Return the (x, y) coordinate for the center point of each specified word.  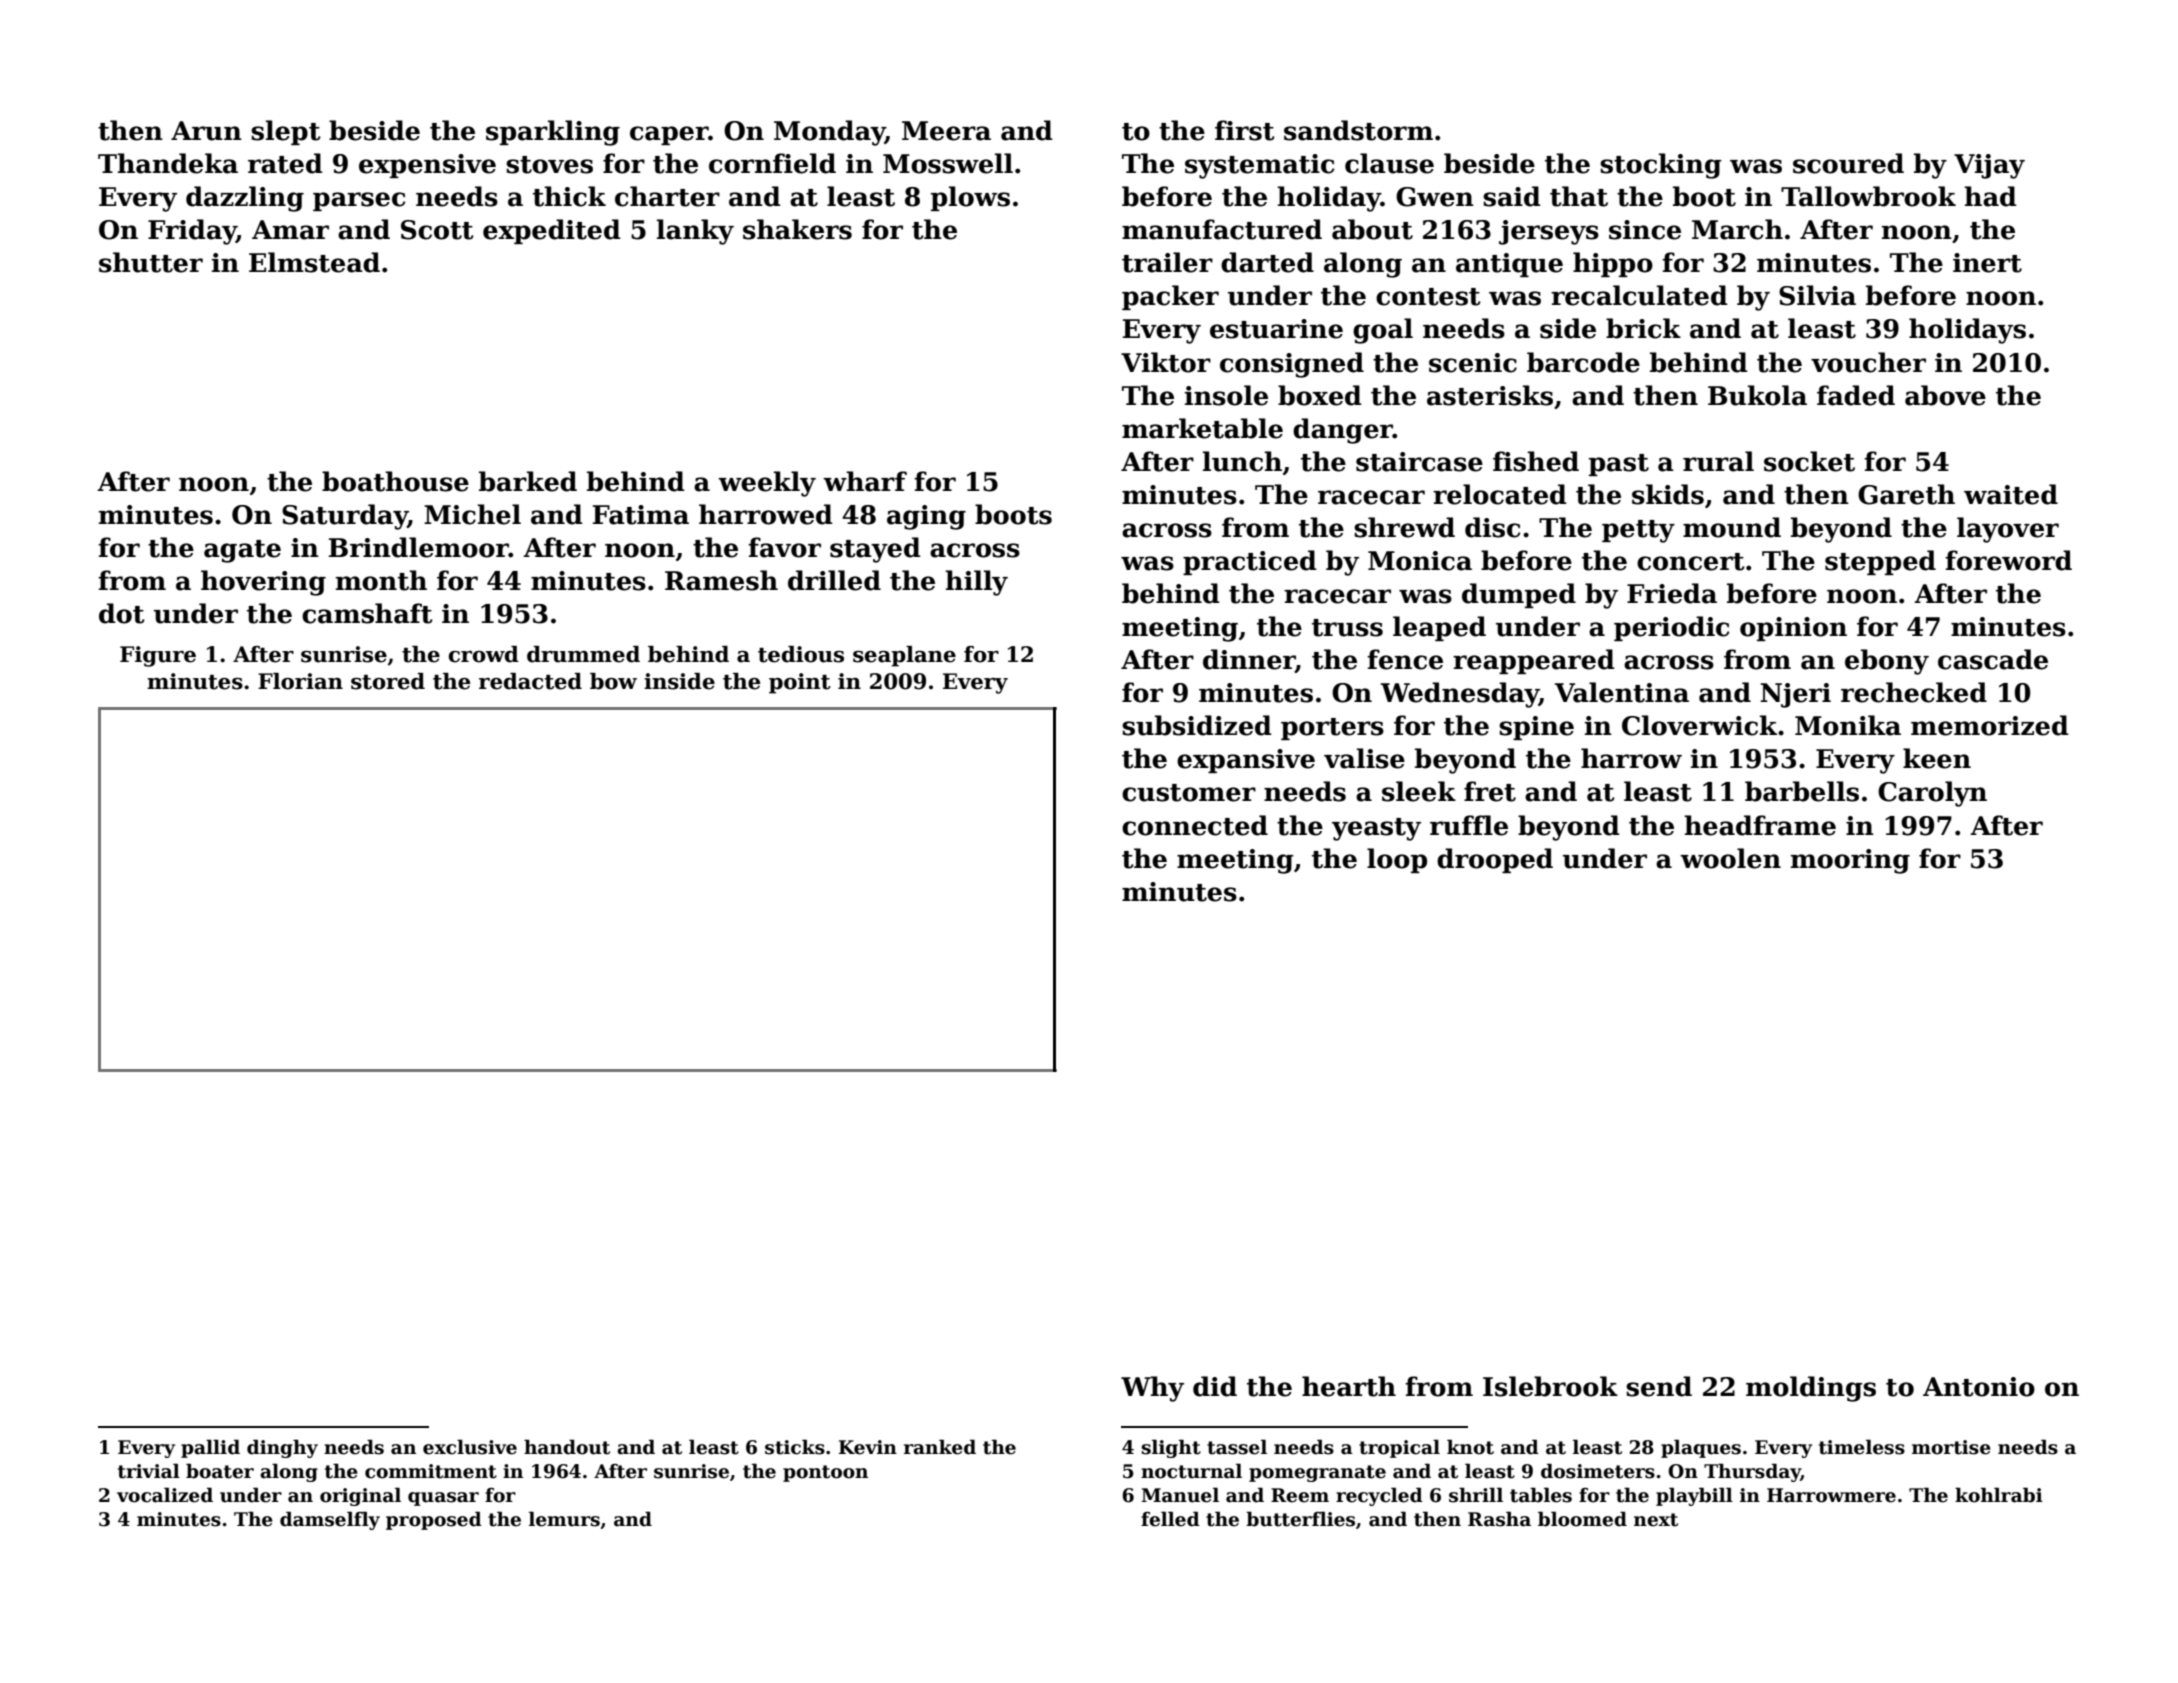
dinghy (282, 1448)
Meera (946, 131)
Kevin (868, 1447)
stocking (1661, 166)
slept (286, 132)
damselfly (330, 1520)
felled (1170, 1519)
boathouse (395, 481)
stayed (875, 550)
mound (1732, 527)
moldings (1811, 1389)
